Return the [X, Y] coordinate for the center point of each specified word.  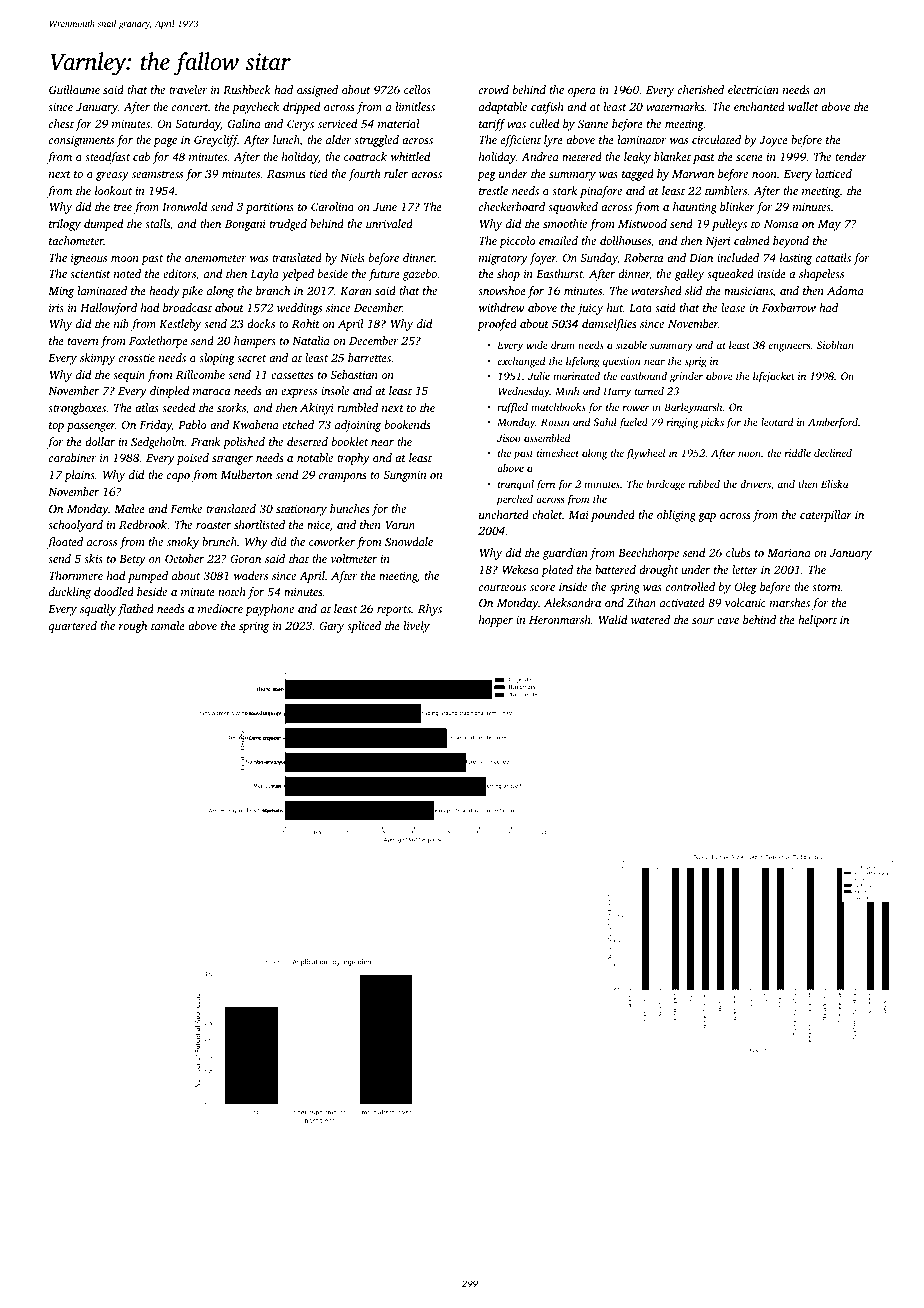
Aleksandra [572, 602]
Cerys [300, 125]
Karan [356, 291]
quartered [73, 627]
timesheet [558, 453]
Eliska [834, 484]
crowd [494, 89]
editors [179, 273]
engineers [789, 346]
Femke [186, 508]
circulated [716, 139]
